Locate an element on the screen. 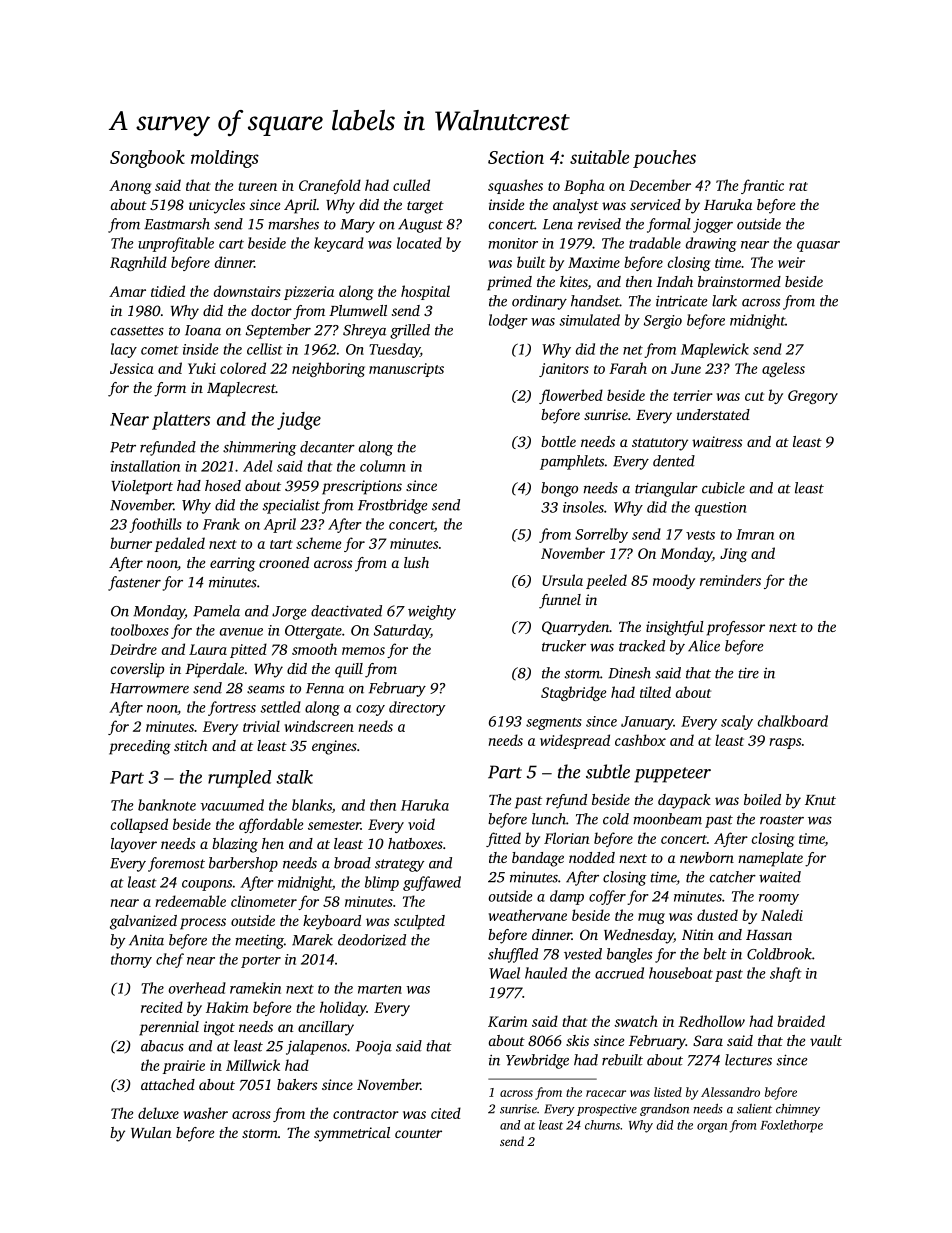 The width and height of the screenshot is (952, 1233). Yewbridge is located at coordinates (537, 1061).
